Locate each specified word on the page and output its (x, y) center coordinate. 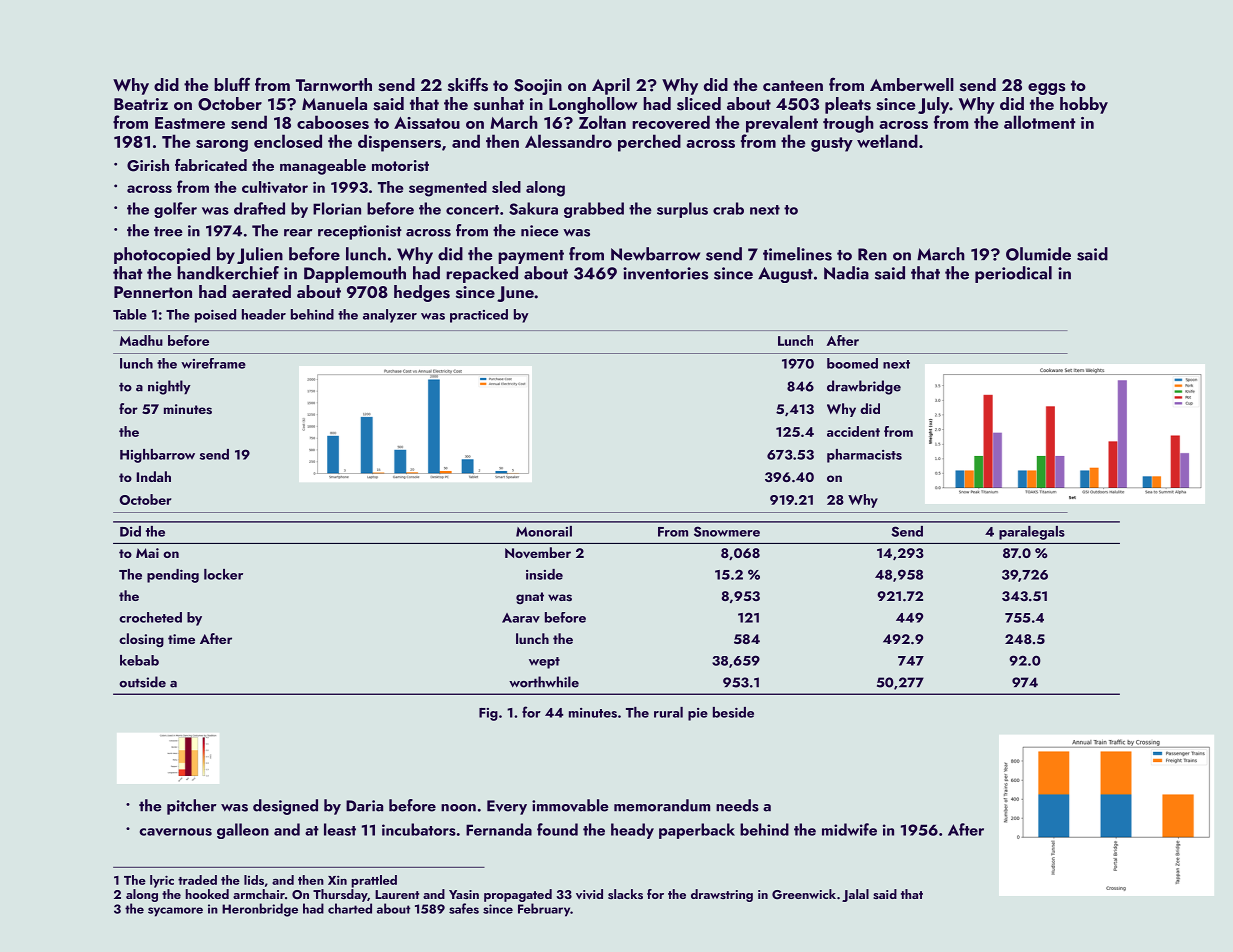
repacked (482, 274)
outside (142, 682)
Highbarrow (157, 456)
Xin (337, 880)
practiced (479, 316)
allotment (1039, 122)
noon (458, 808)
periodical (1013, 274)
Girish (148, 165)
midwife (849, 829)
